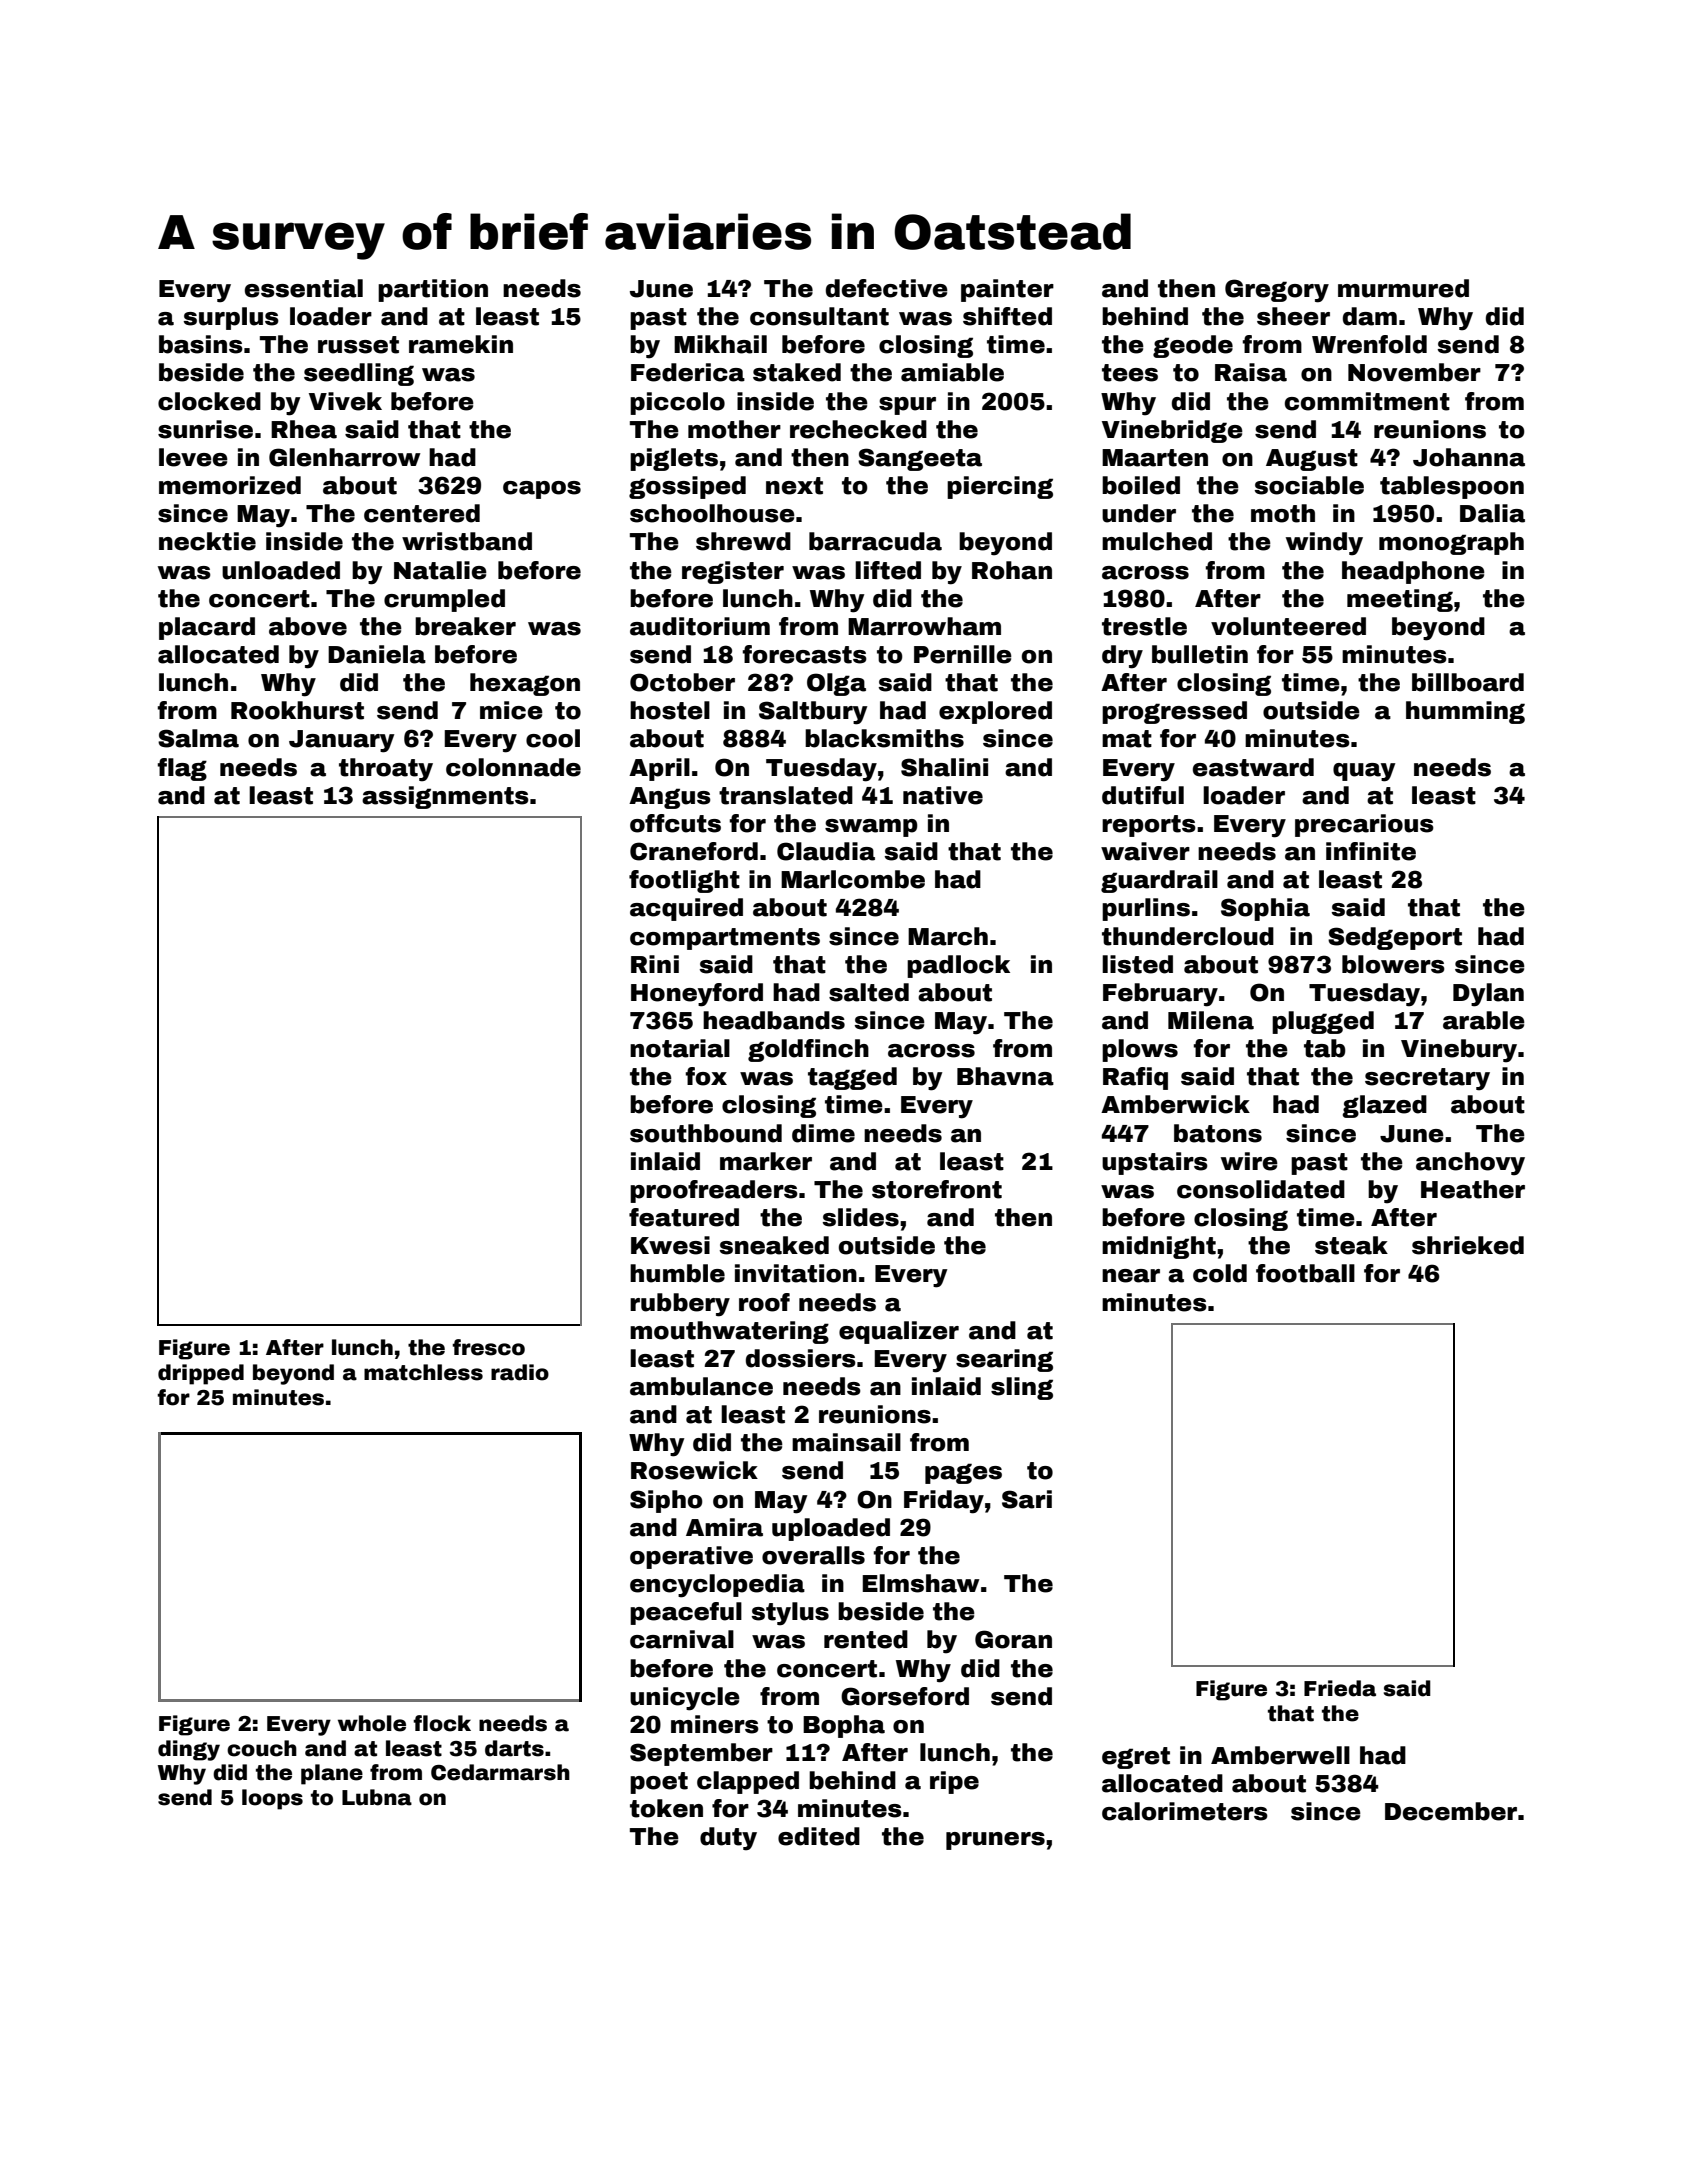 Image resolution: width=1683 pixels, height=2178 pixels. What do you see at coordinates (1253, 767) in the screenshot?
I see `eastward` at bounding box center [1253, 767].
